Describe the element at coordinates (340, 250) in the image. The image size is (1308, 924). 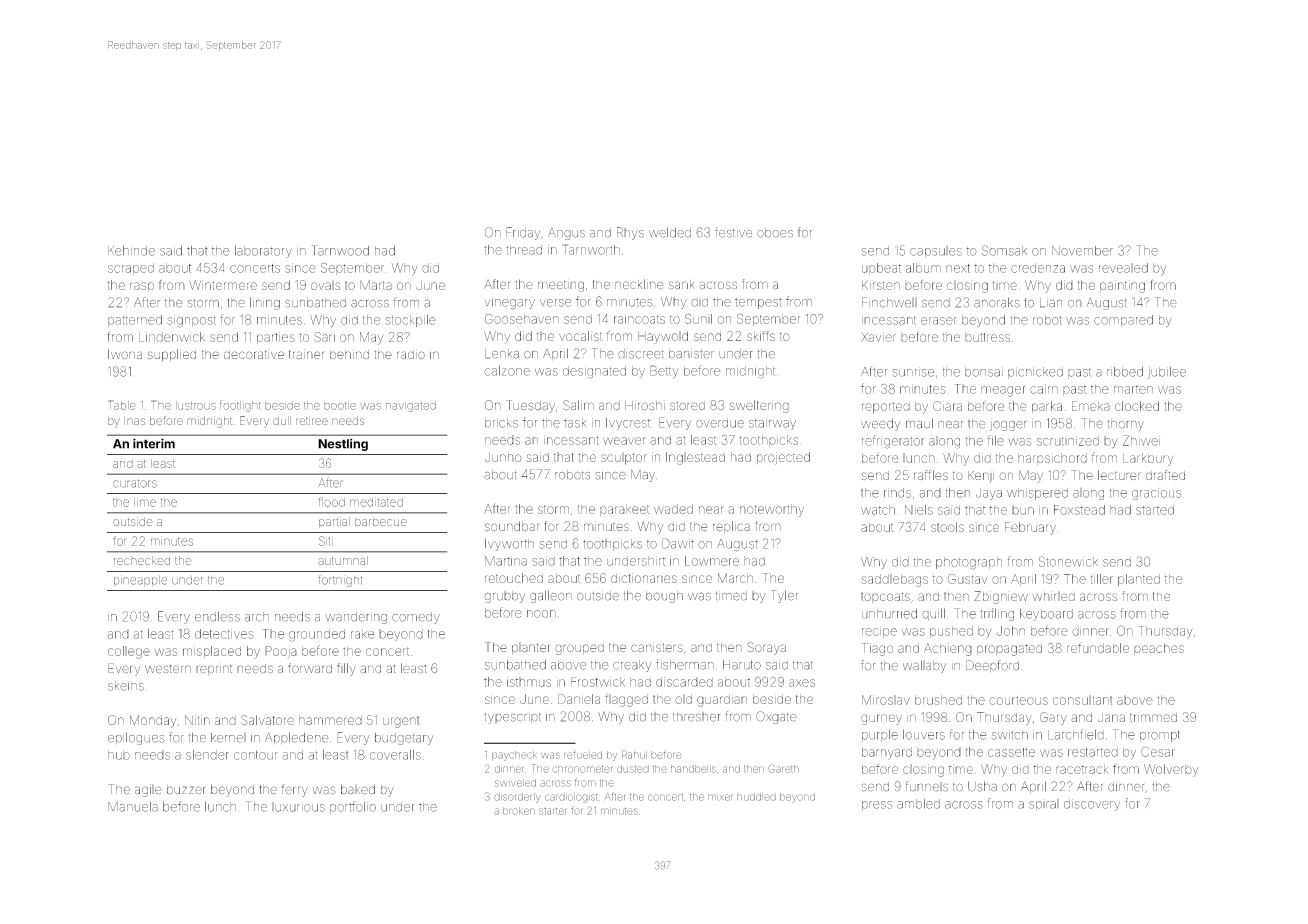
I see `Tarnwood` at that location.
